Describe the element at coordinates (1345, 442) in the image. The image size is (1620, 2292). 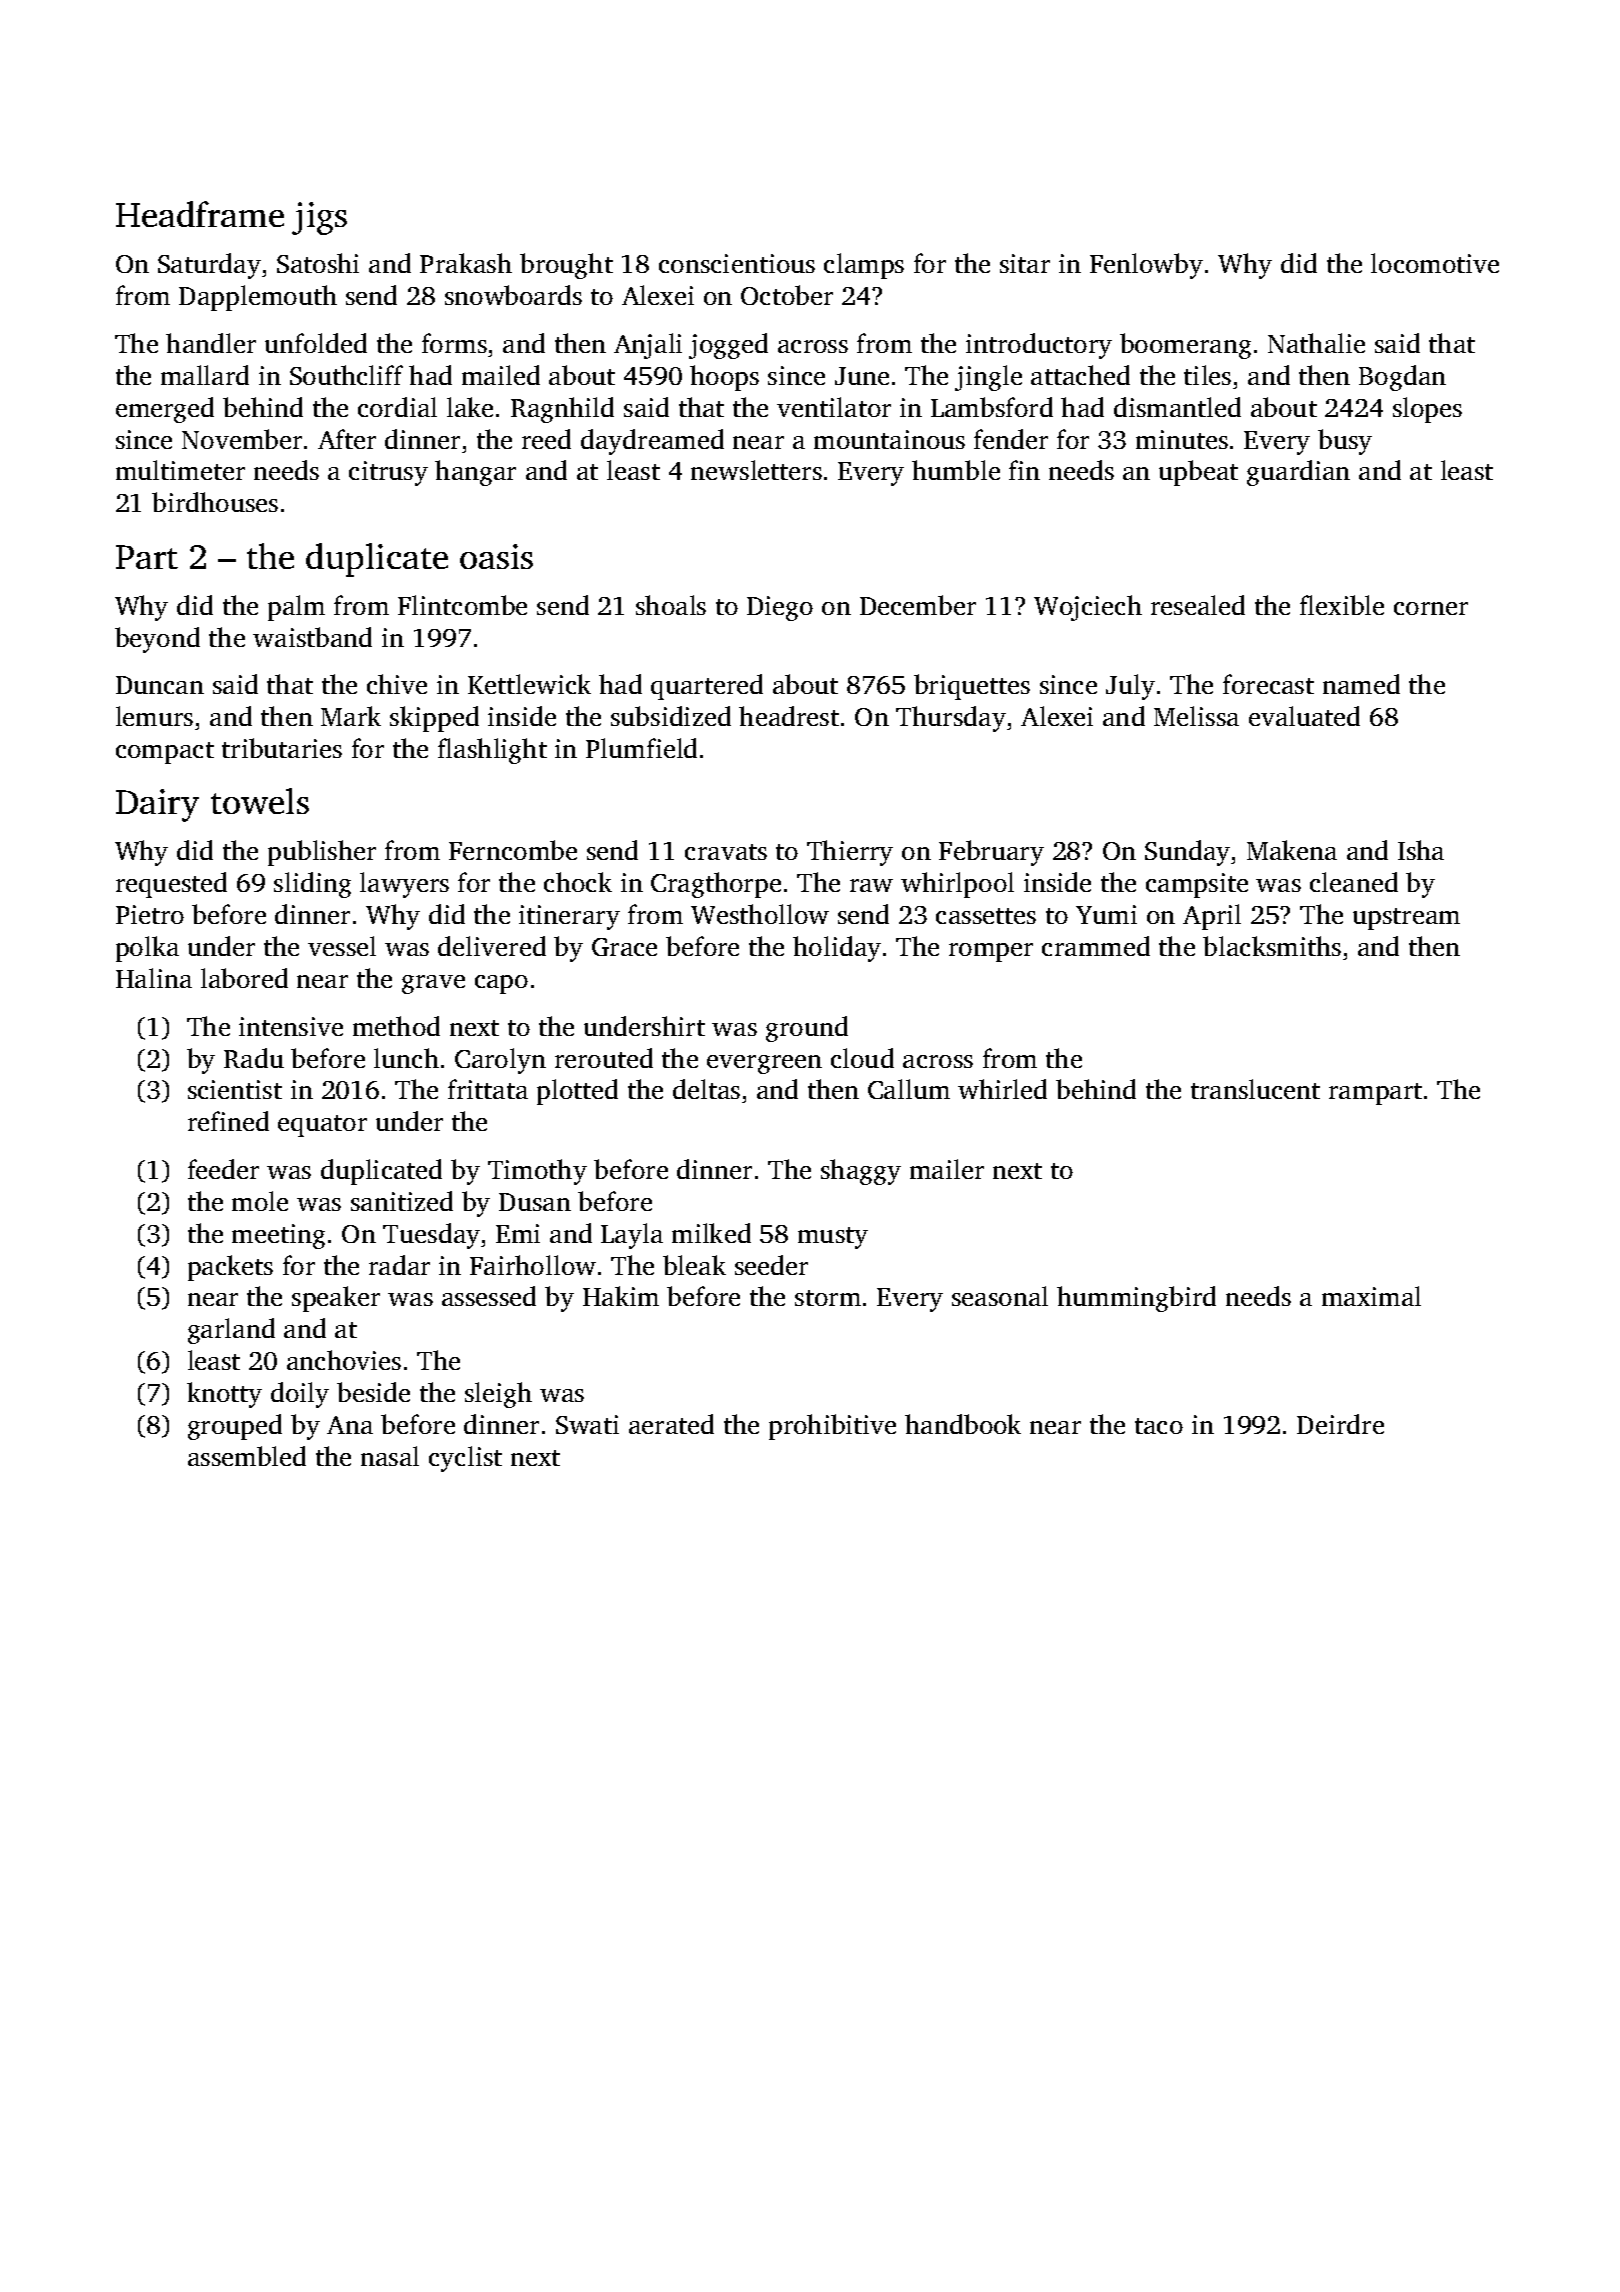
I see `busy` at that location.
